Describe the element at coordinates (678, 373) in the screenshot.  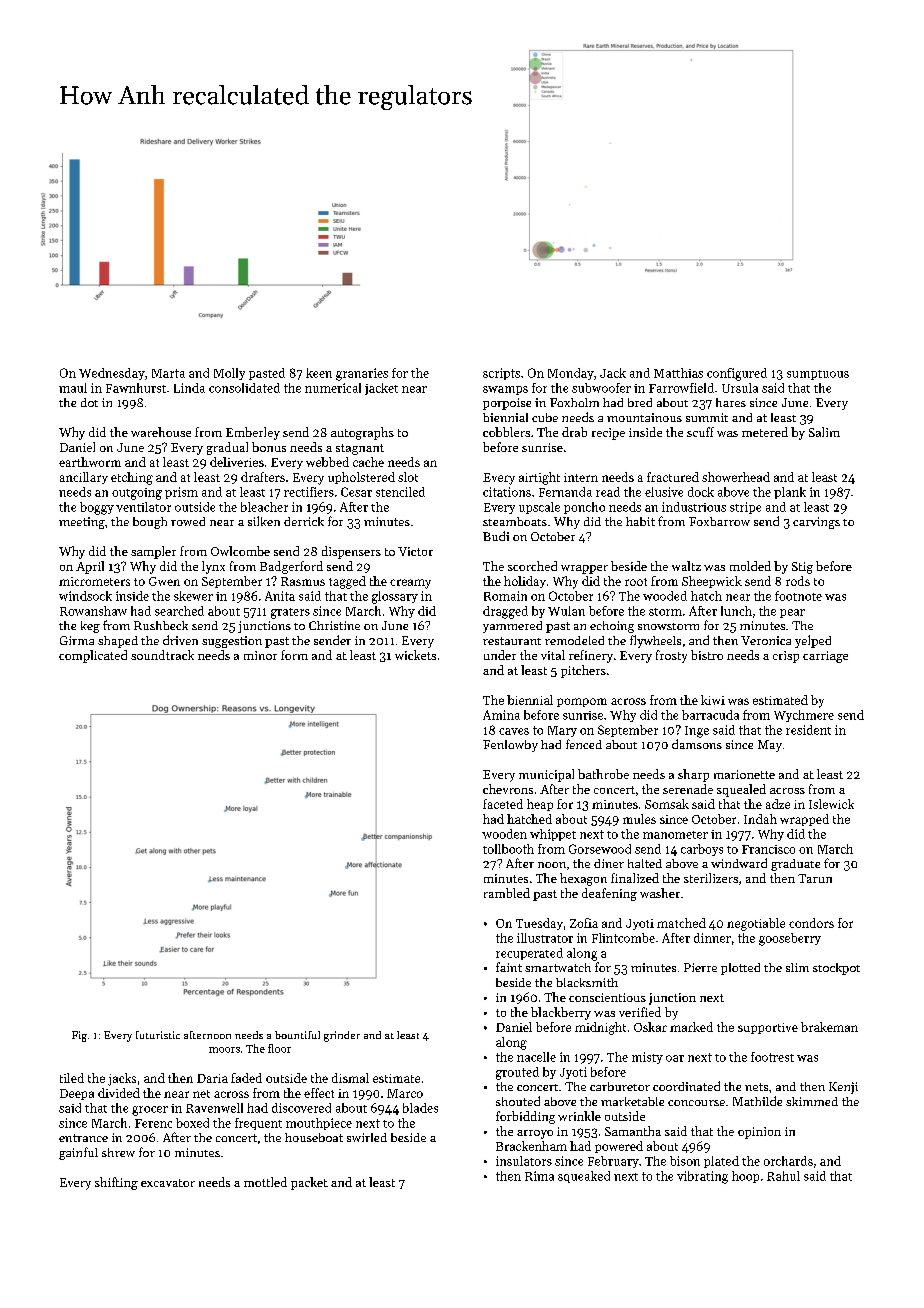
I see `Matthias` at that location.
